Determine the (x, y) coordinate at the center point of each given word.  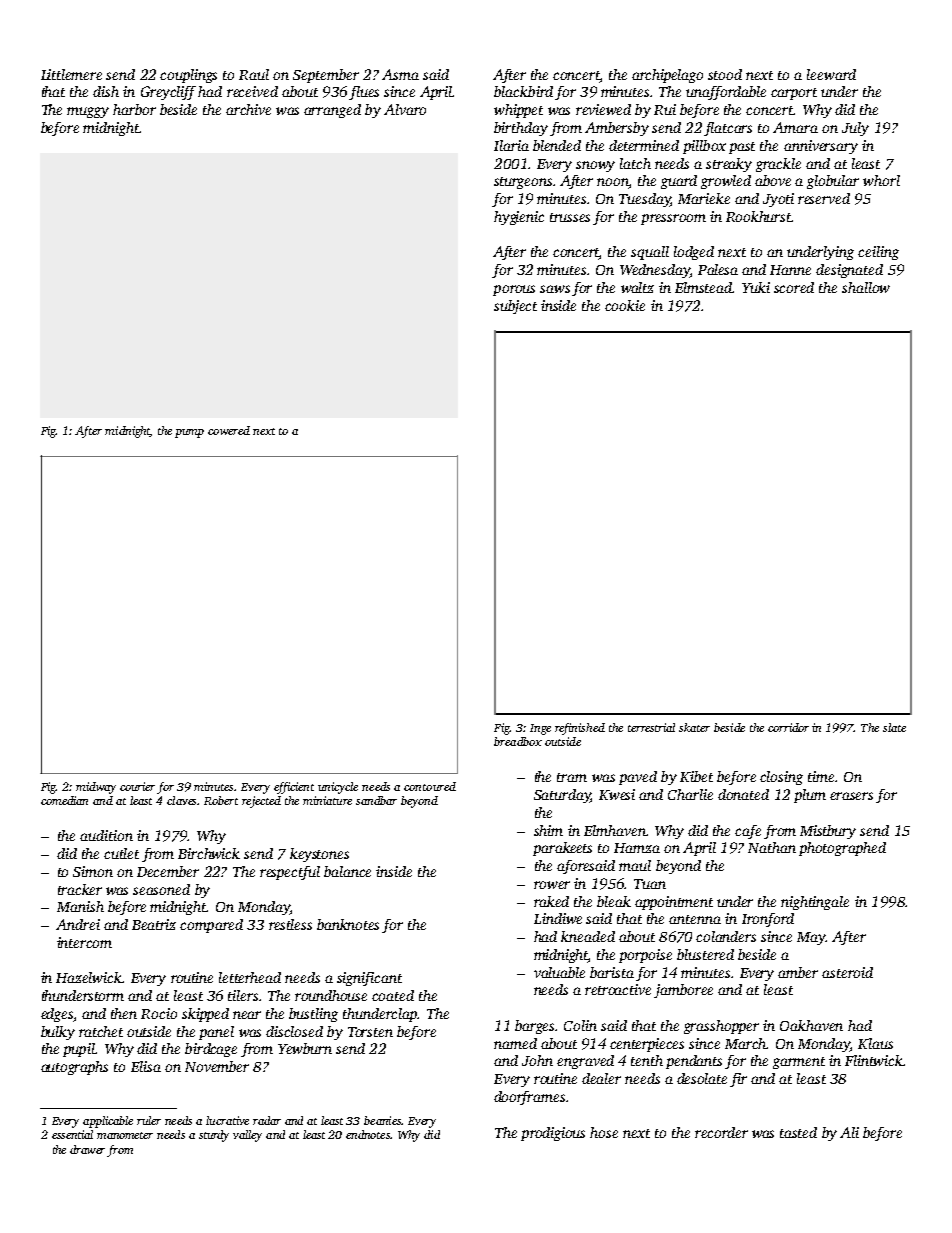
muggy (88, 112)
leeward (831, 74)
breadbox (518, 741)
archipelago (667, 76)
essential (72, 1134)
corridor (788, 727)
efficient (294, 788)
